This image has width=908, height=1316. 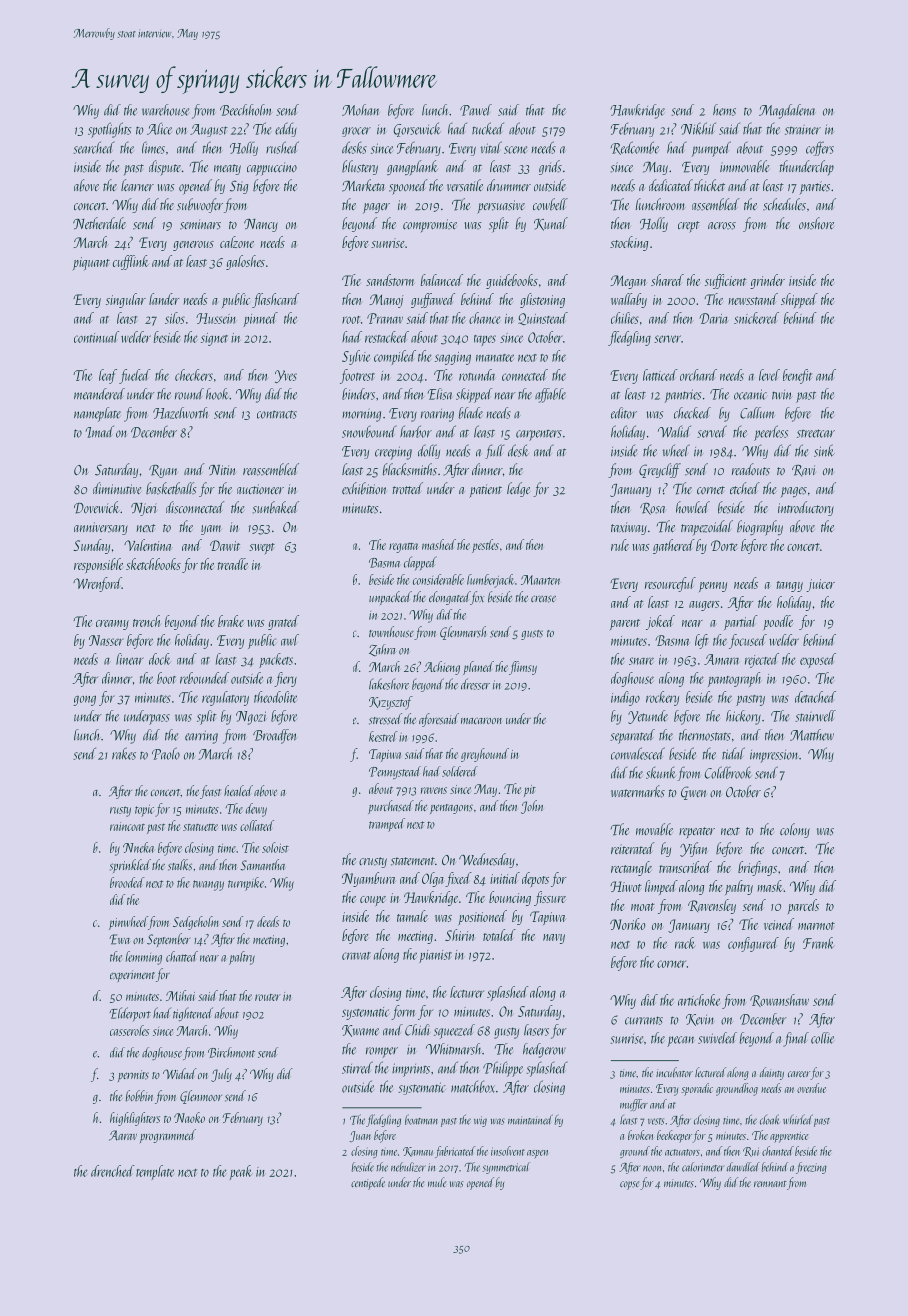 I want to click on Mohan, so click(x=360, y=110).
